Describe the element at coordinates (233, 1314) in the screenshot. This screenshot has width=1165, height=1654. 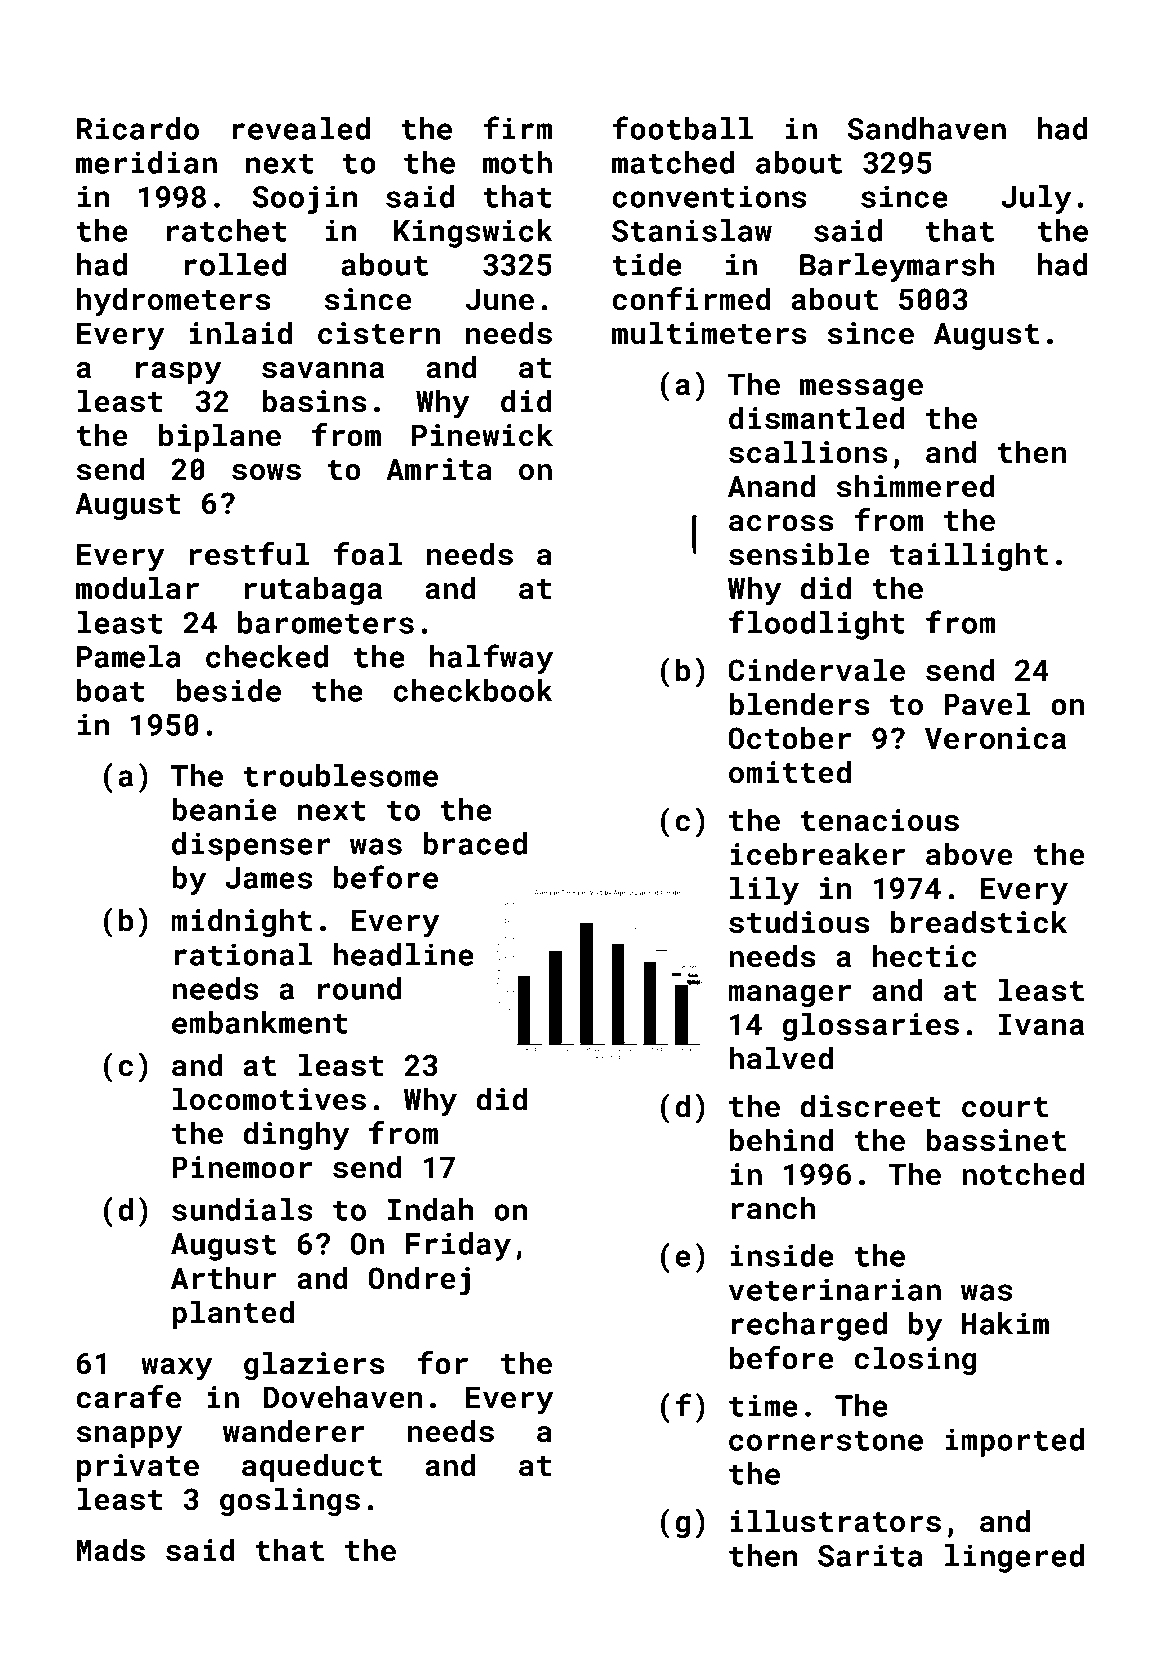
I see `planted` at that location.
